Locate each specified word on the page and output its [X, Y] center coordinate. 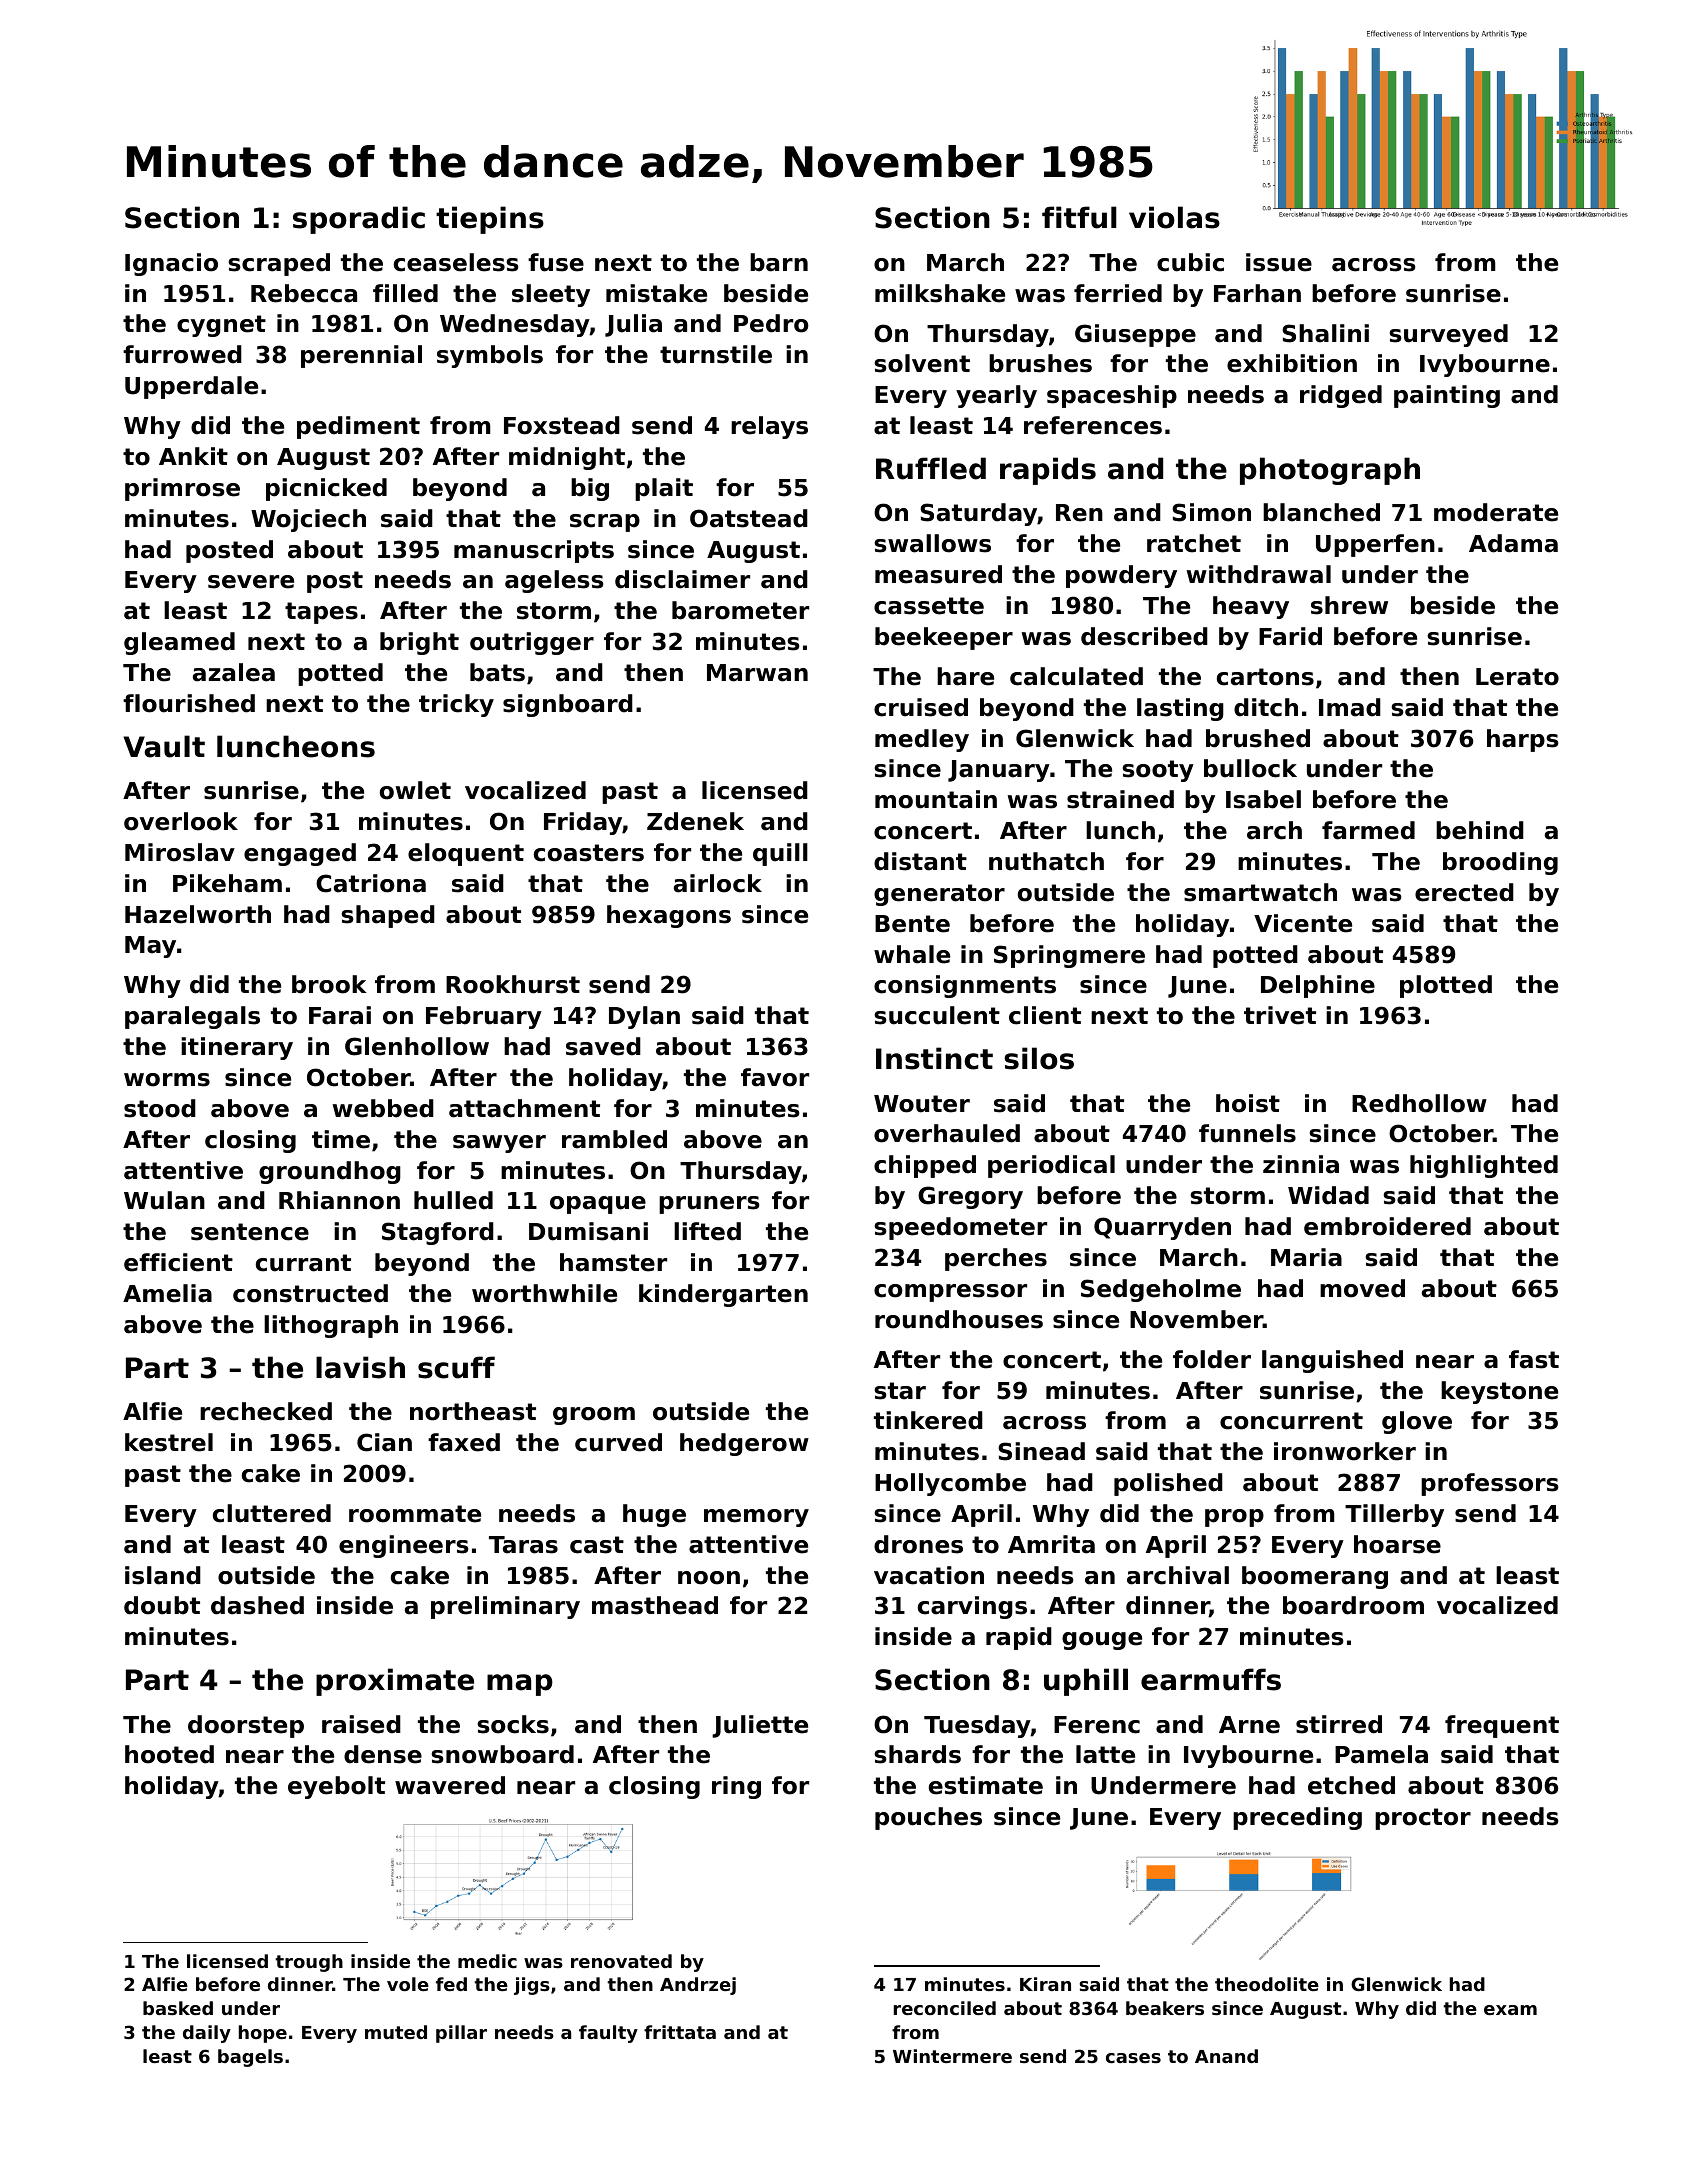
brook [329, 984]
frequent [1502, 1726]
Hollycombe [950, 1484]
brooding [1500, 863]
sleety [551, 295]
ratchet [1194, 543]
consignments [965, 986]
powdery [1121, 576]
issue [1279, 262]
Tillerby [1394, 1515]
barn [779, 262]
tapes [321, 613]
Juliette [760, 1726]
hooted [169, 1754]
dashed [257, 1605]
